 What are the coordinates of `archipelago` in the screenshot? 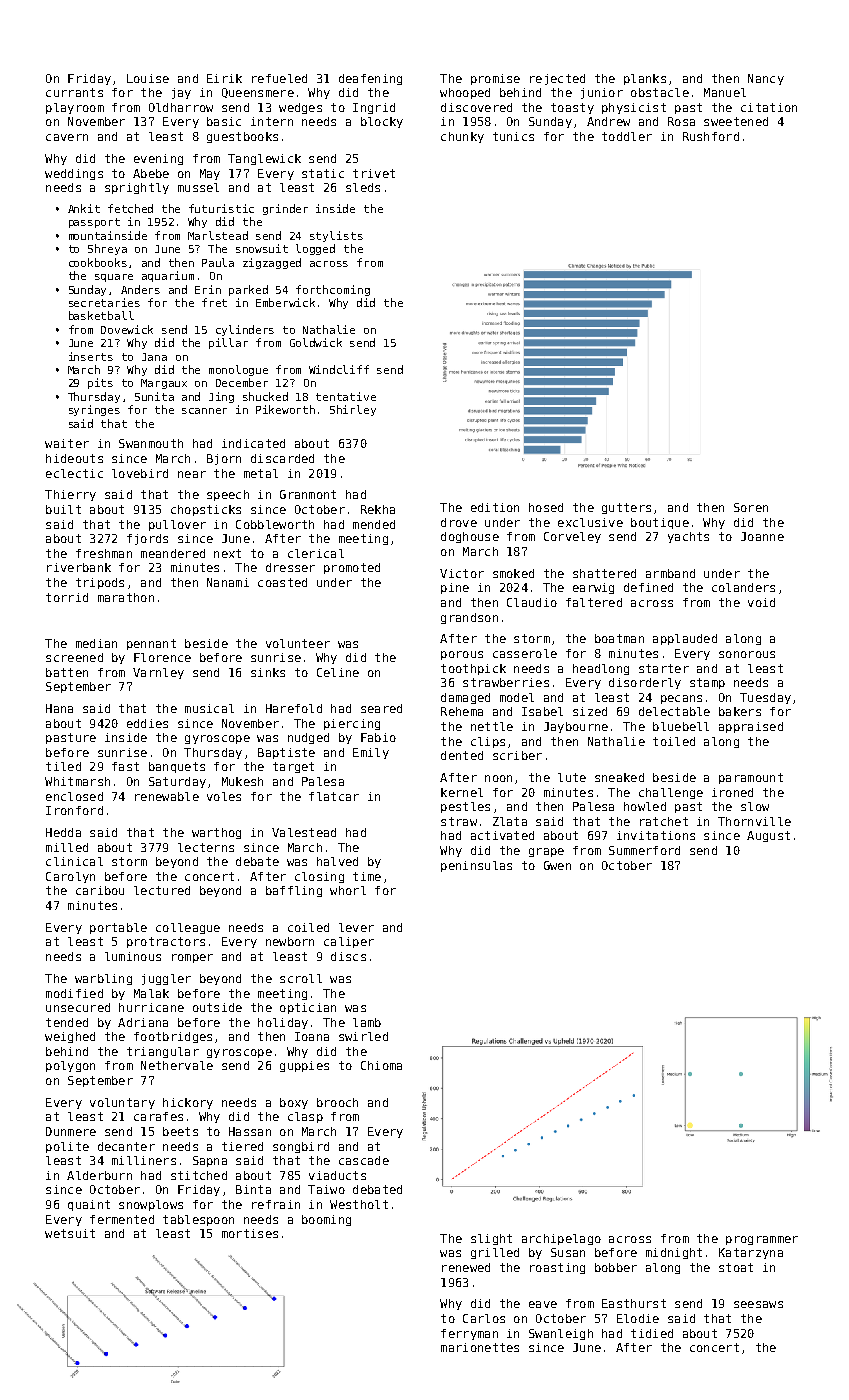 It's located at (561, 1239).
